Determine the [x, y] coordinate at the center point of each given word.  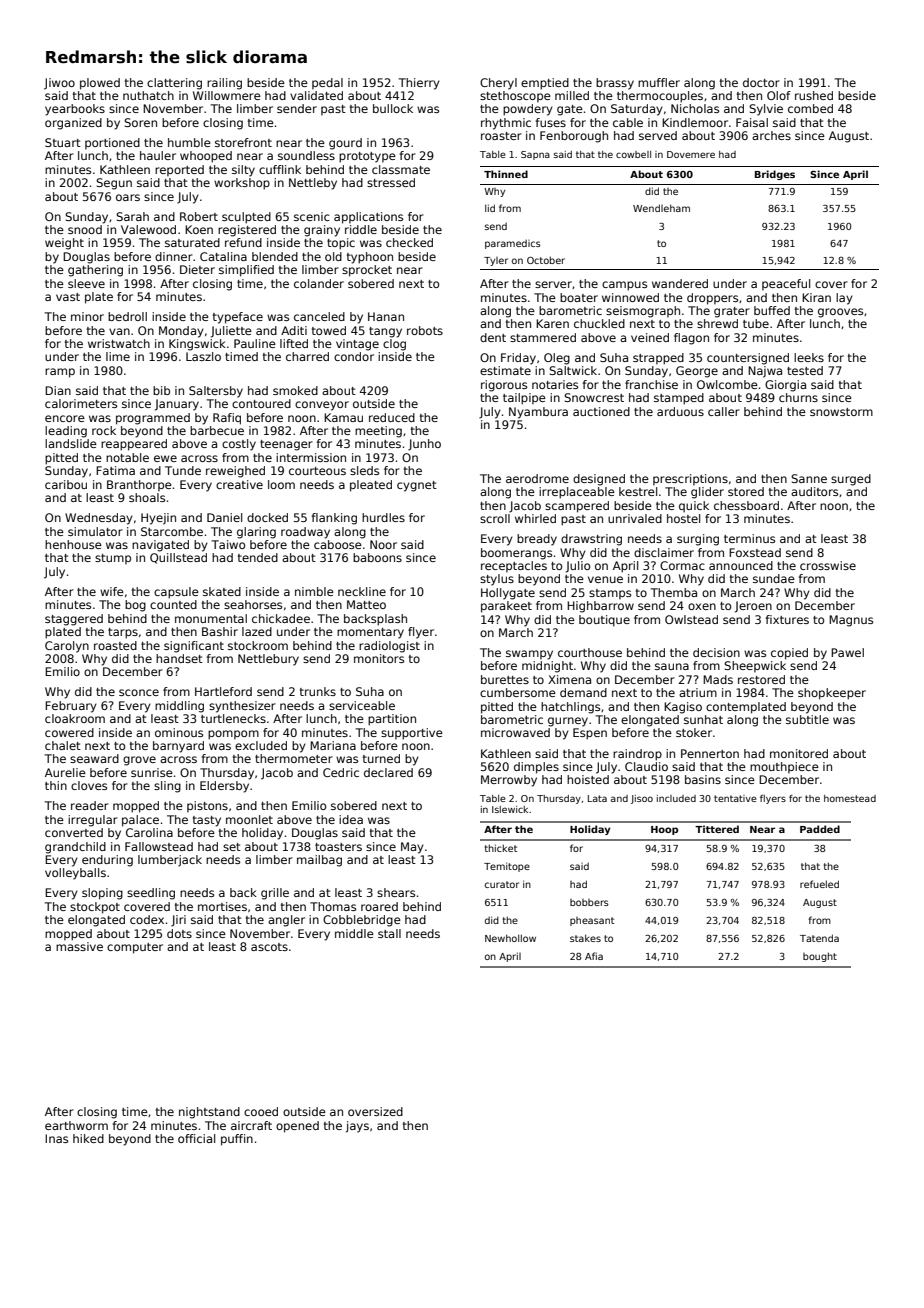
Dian [58, 390]
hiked [88, 1138]
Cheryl [498, 84]
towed [329, 330]
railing [224, 84]
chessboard [746, 505]
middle [354, 933]
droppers [712, 299]
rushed [814, 95]
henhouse [73, 544]
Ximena [569, 679]
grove [139, 761]
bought [820, 957]
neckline [362, 591]
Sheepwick [755, 666]
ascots [269, 947]
